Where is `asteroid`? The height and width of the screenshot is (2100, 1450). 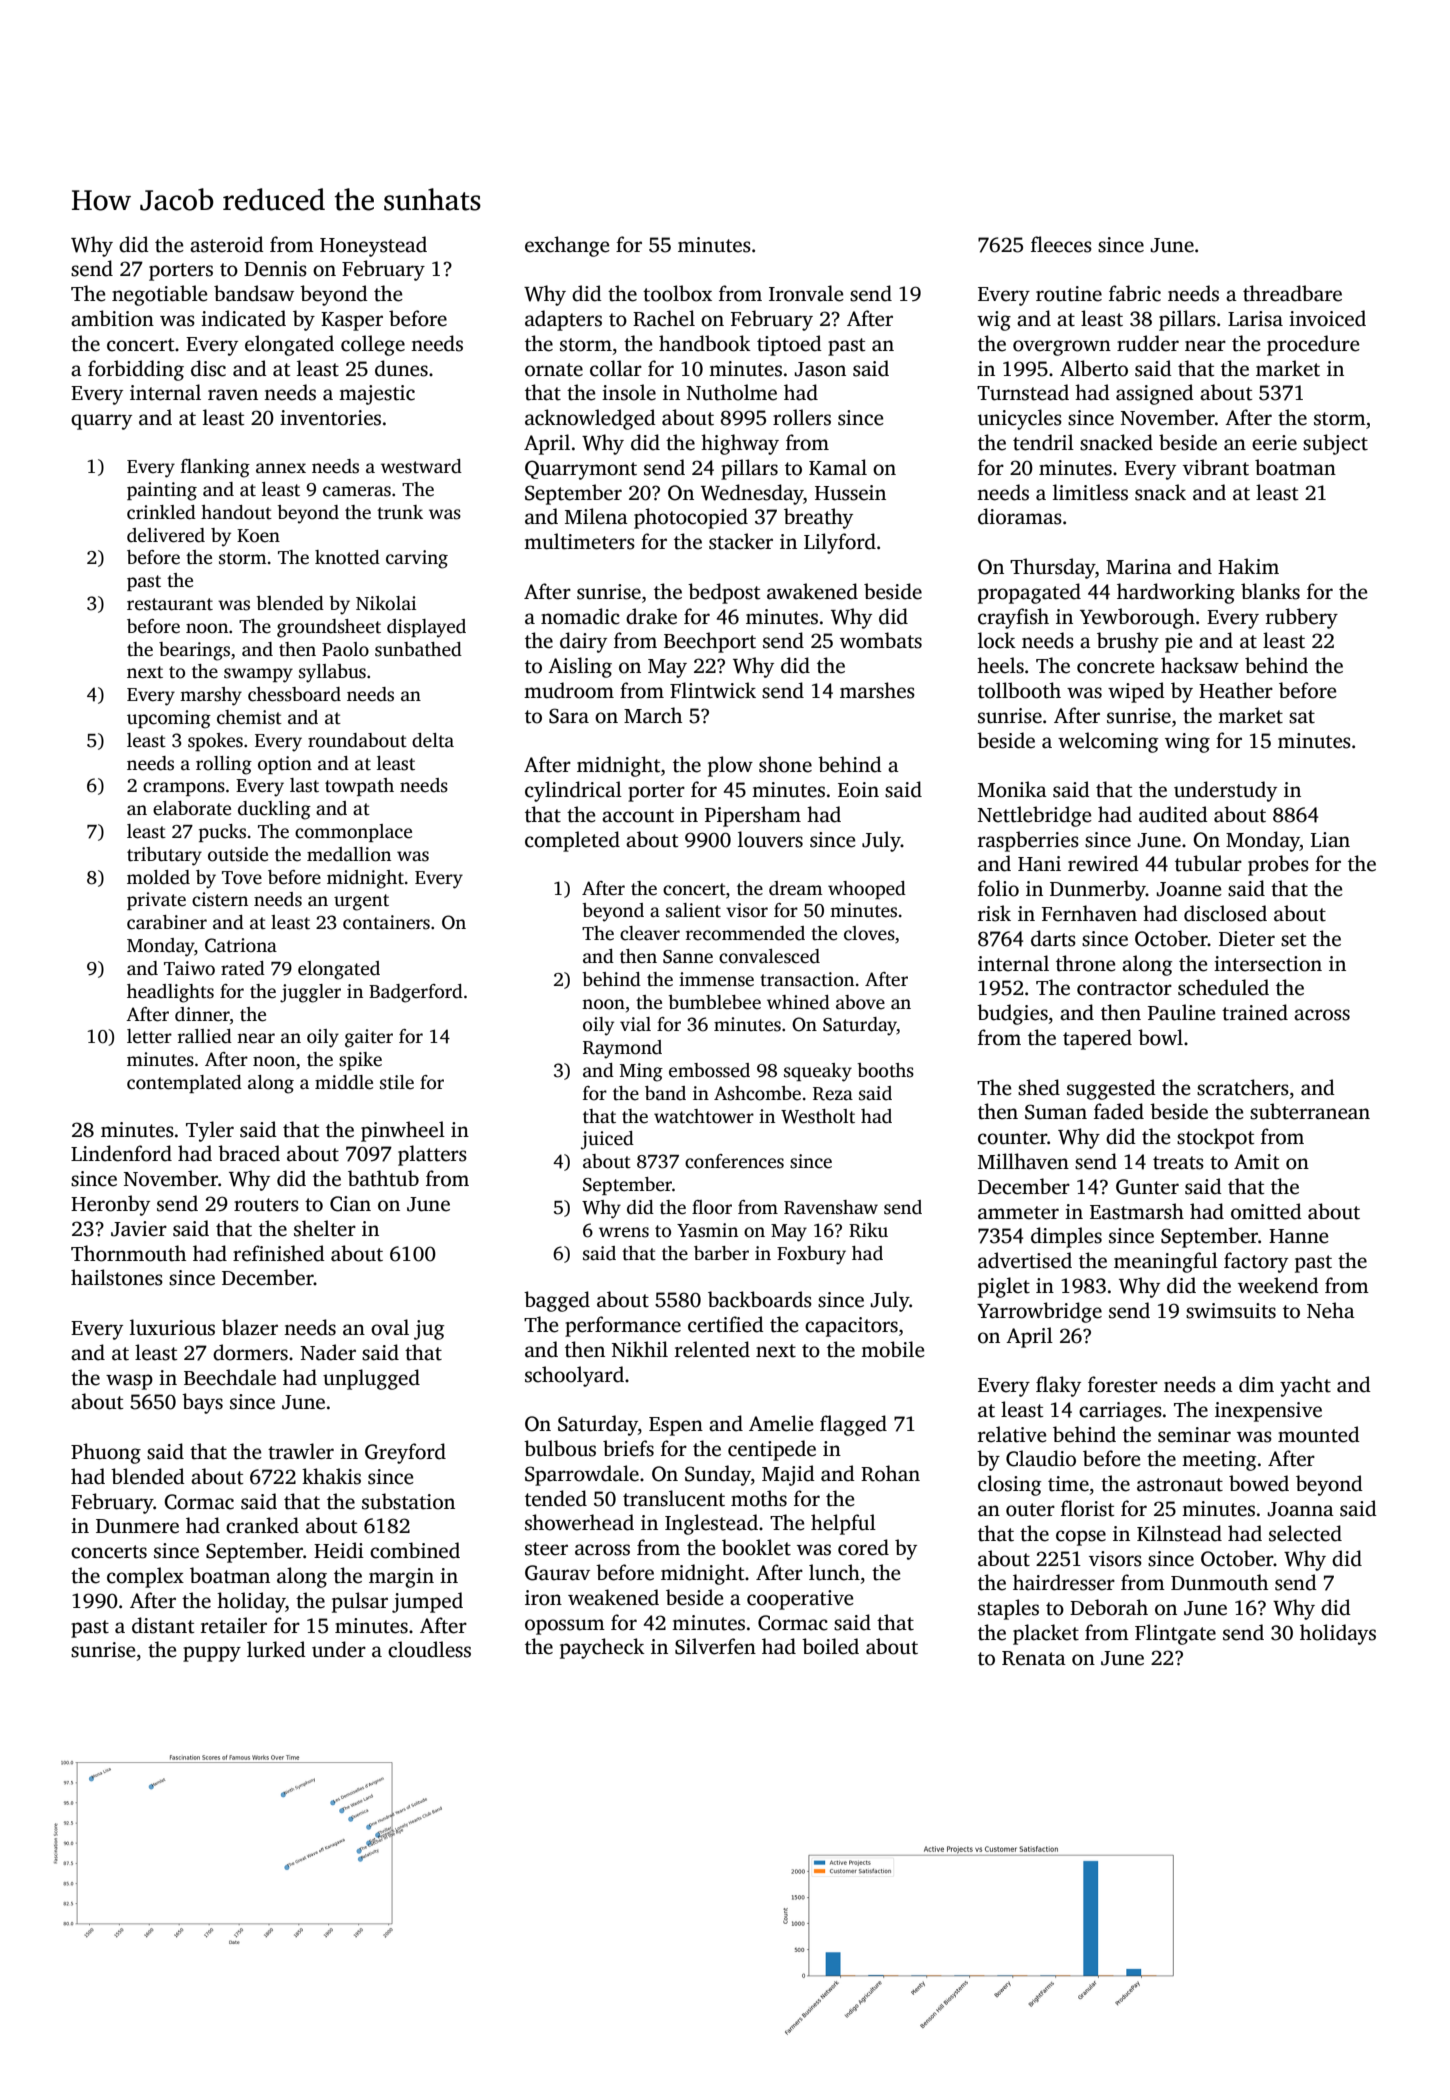
asteroid is located at coordinates (227, 244).
